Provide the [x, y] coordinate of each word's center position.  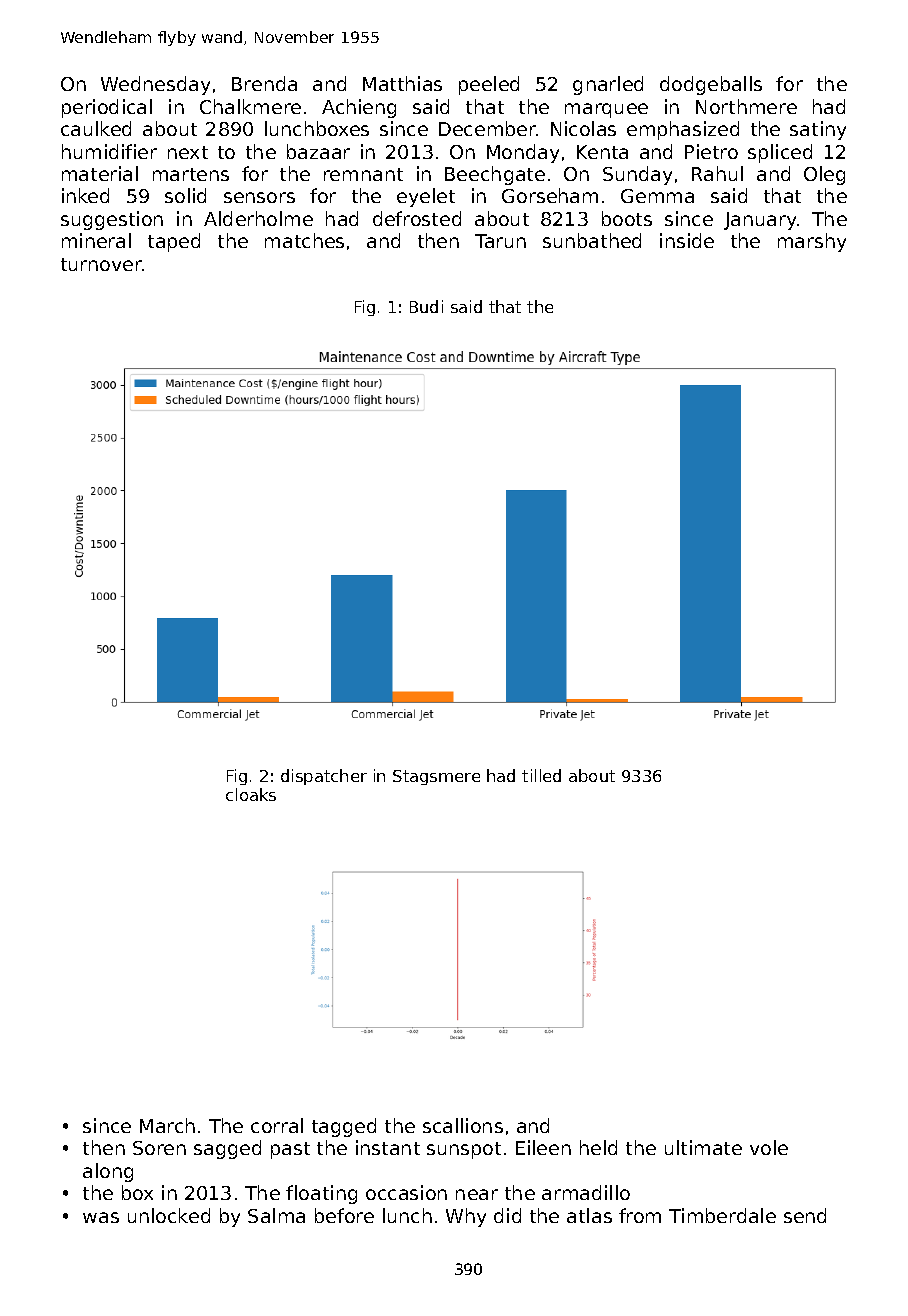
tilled [541, 775]
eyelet [426, 197]
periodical [107, 108]
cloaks [251, 794]
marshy [812, 242]
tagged [344, 1127]
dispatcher [324, 777]
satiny [818, 130]
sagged [227, 1149]
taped [174, 242]
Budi [426, 306]
